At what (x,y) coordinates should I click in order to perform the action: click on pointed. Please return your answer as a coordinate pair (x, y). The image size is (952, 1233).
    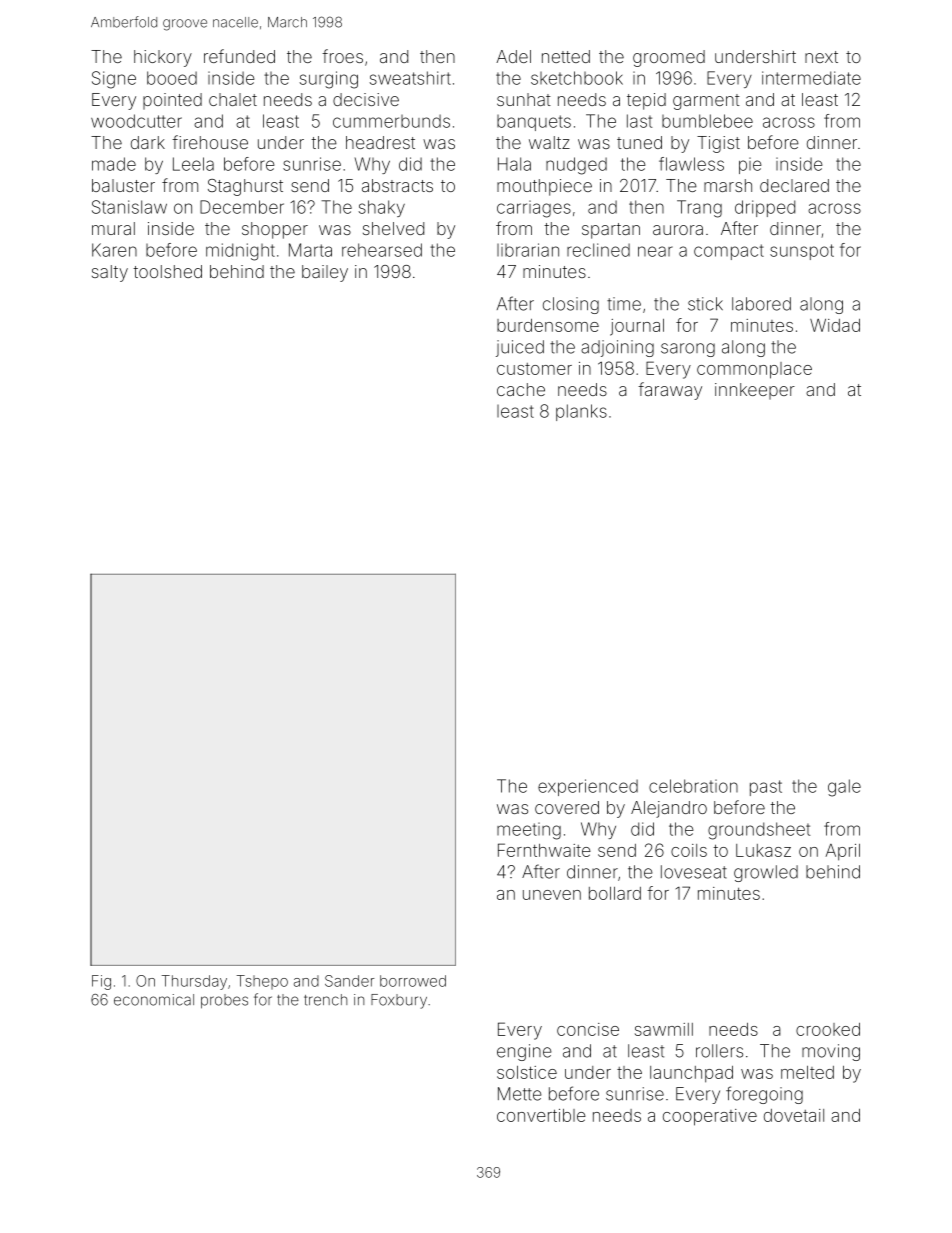
    Looking at the image, I should click on (172, 101).
